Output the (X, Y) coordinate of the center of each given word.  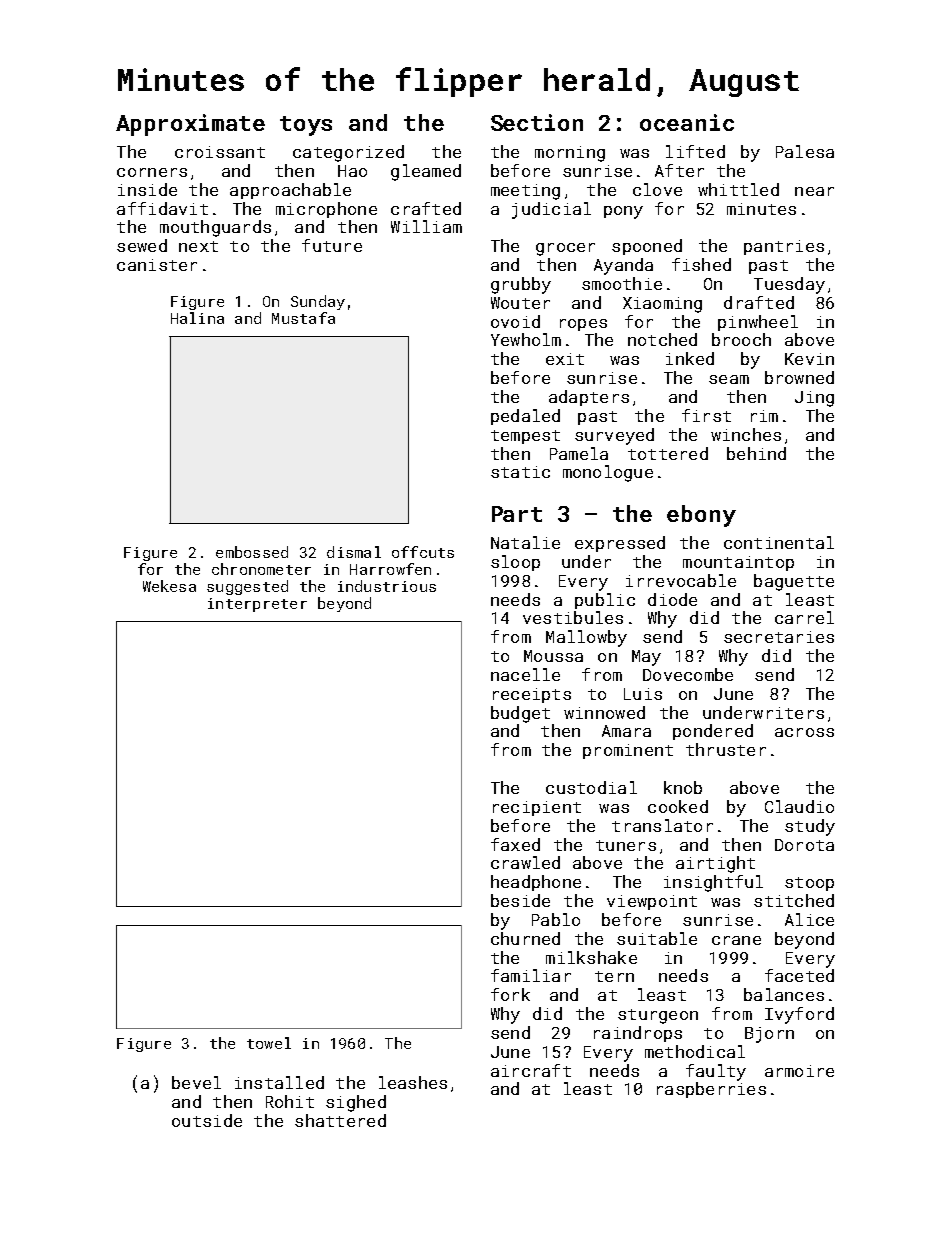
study (810, 827)
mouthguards (215, 228)
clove (657, 189)
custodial (591, 787)
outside (207, 1120)
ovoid (515, 321)
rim (764, 416)
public (605, 601)
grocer (565, 249)
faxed (515, 844)
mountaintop (738, 563)
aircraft (531, 1070)
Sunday (318, 302)
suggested (247, 587)
